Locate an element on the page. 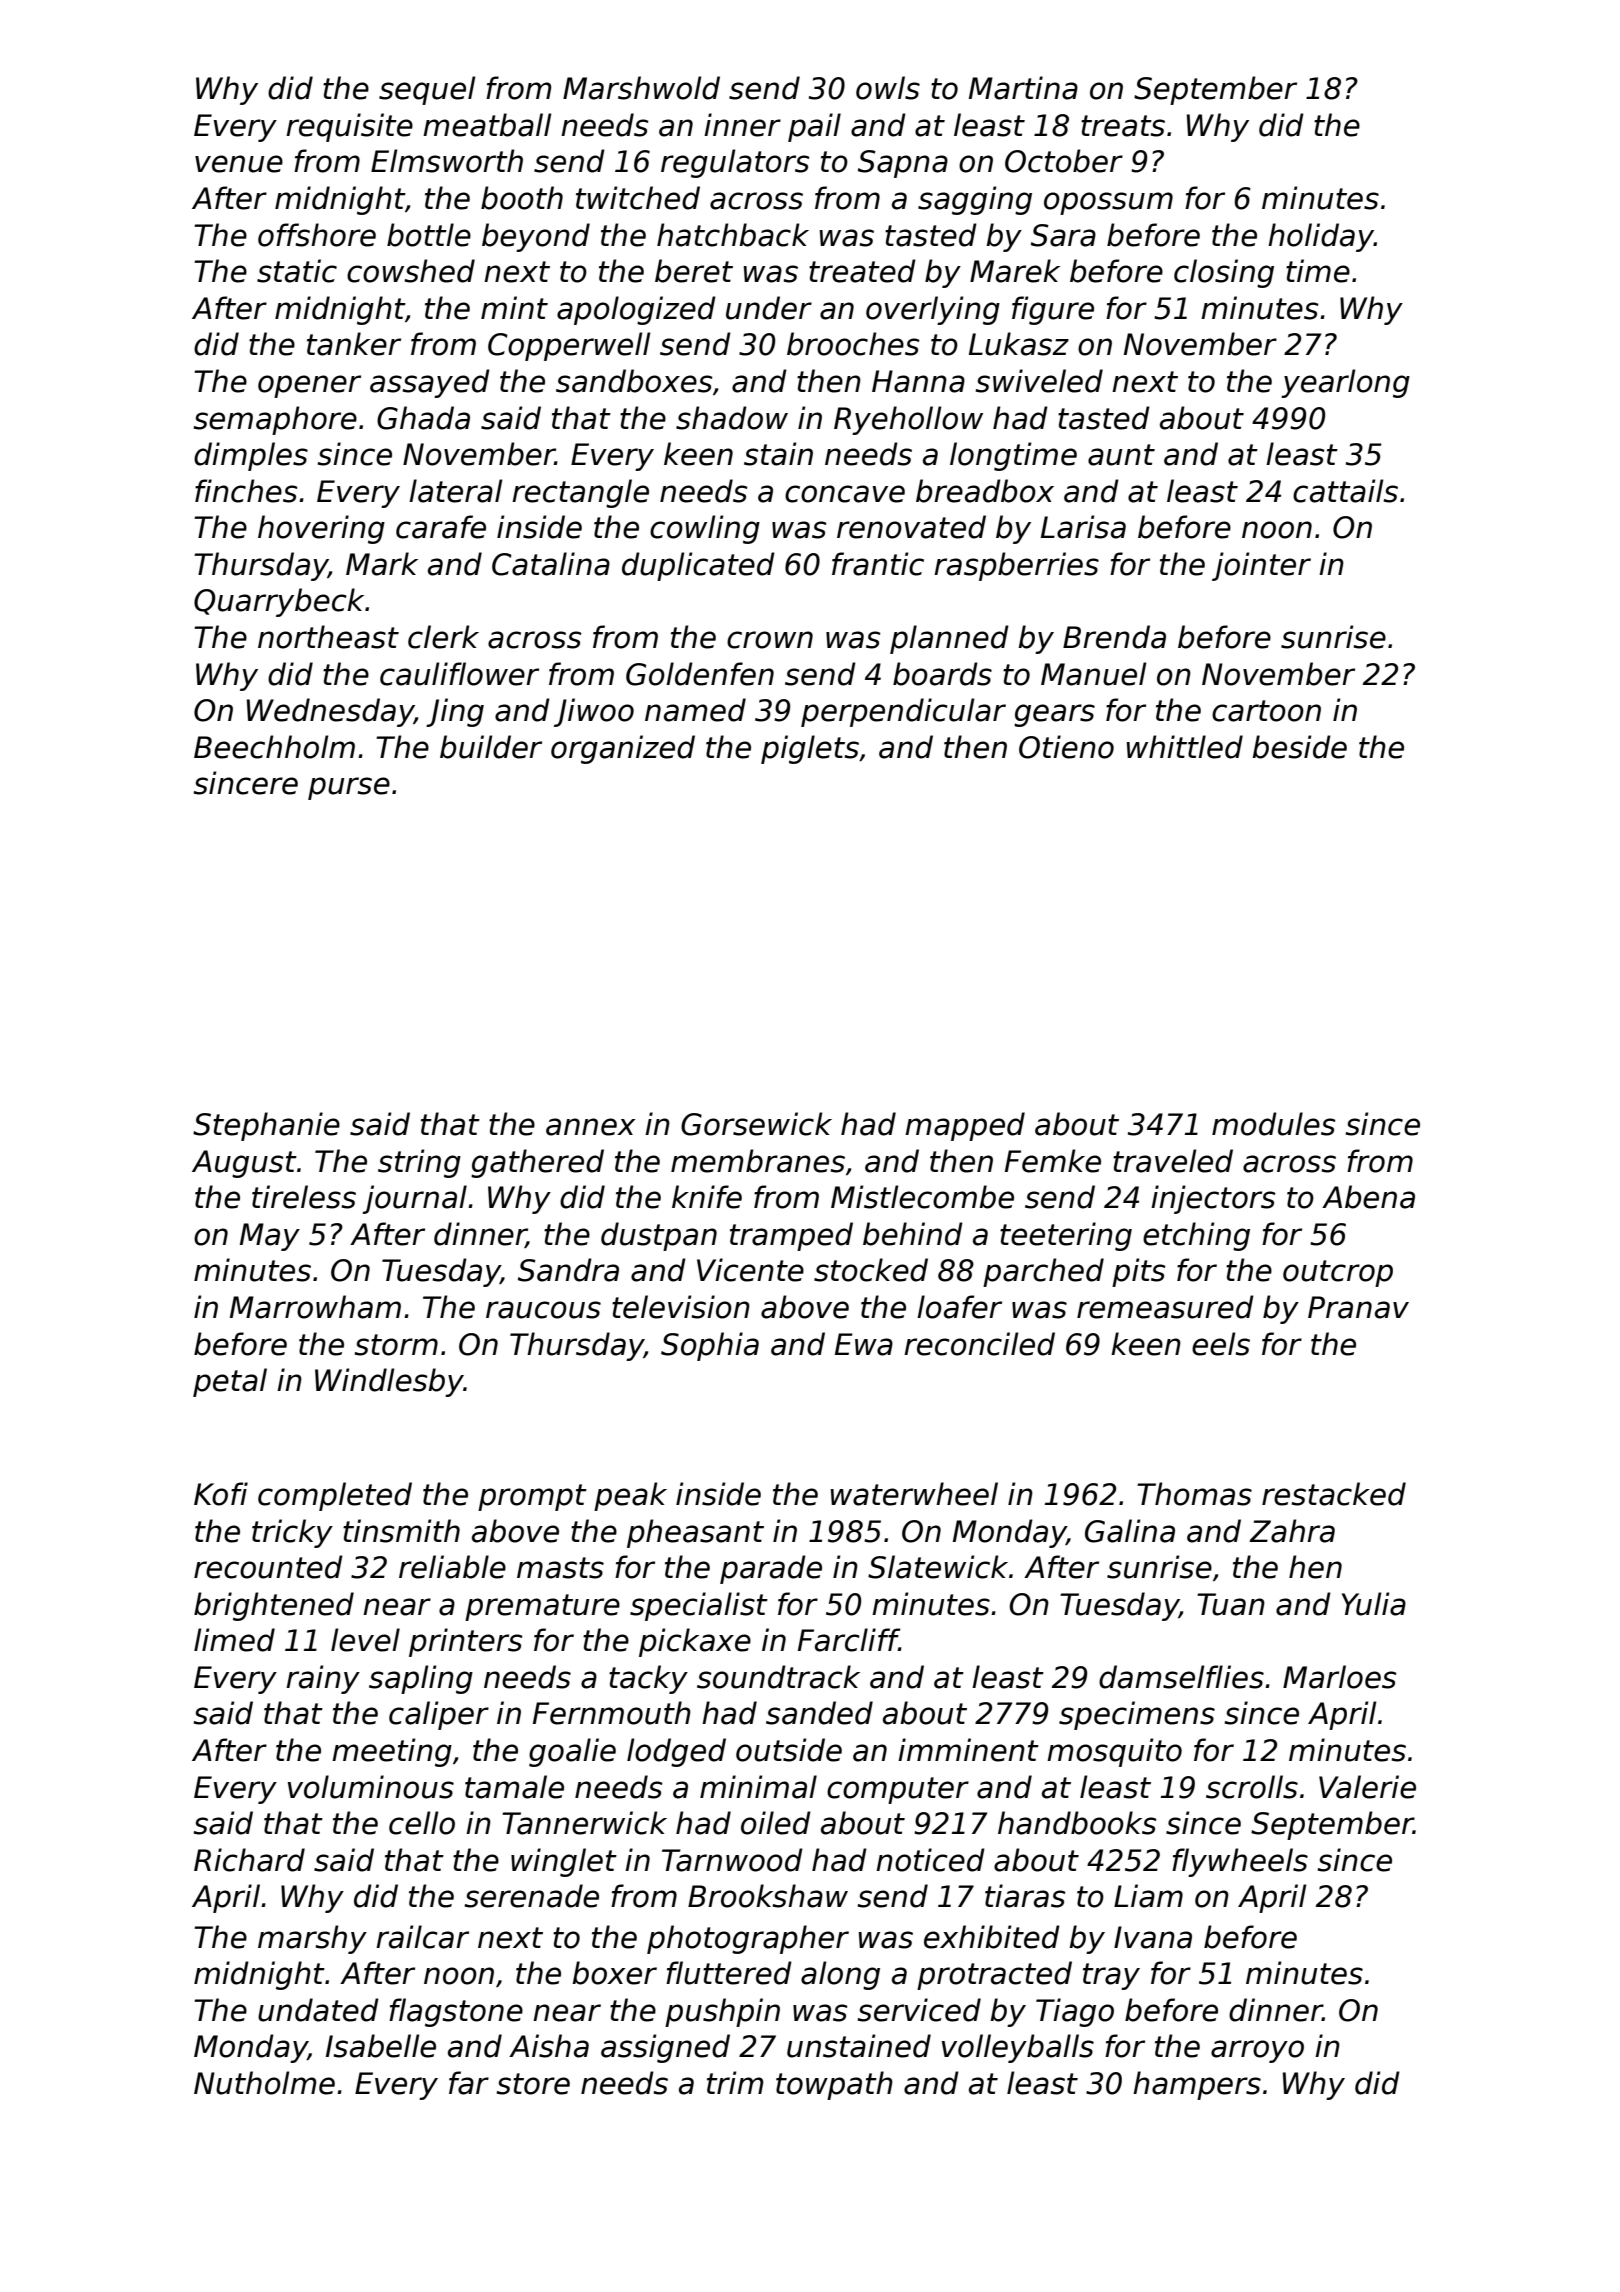 This page has height=2292, width=1620. Nutholme is located at coordinates (264, 2083).
